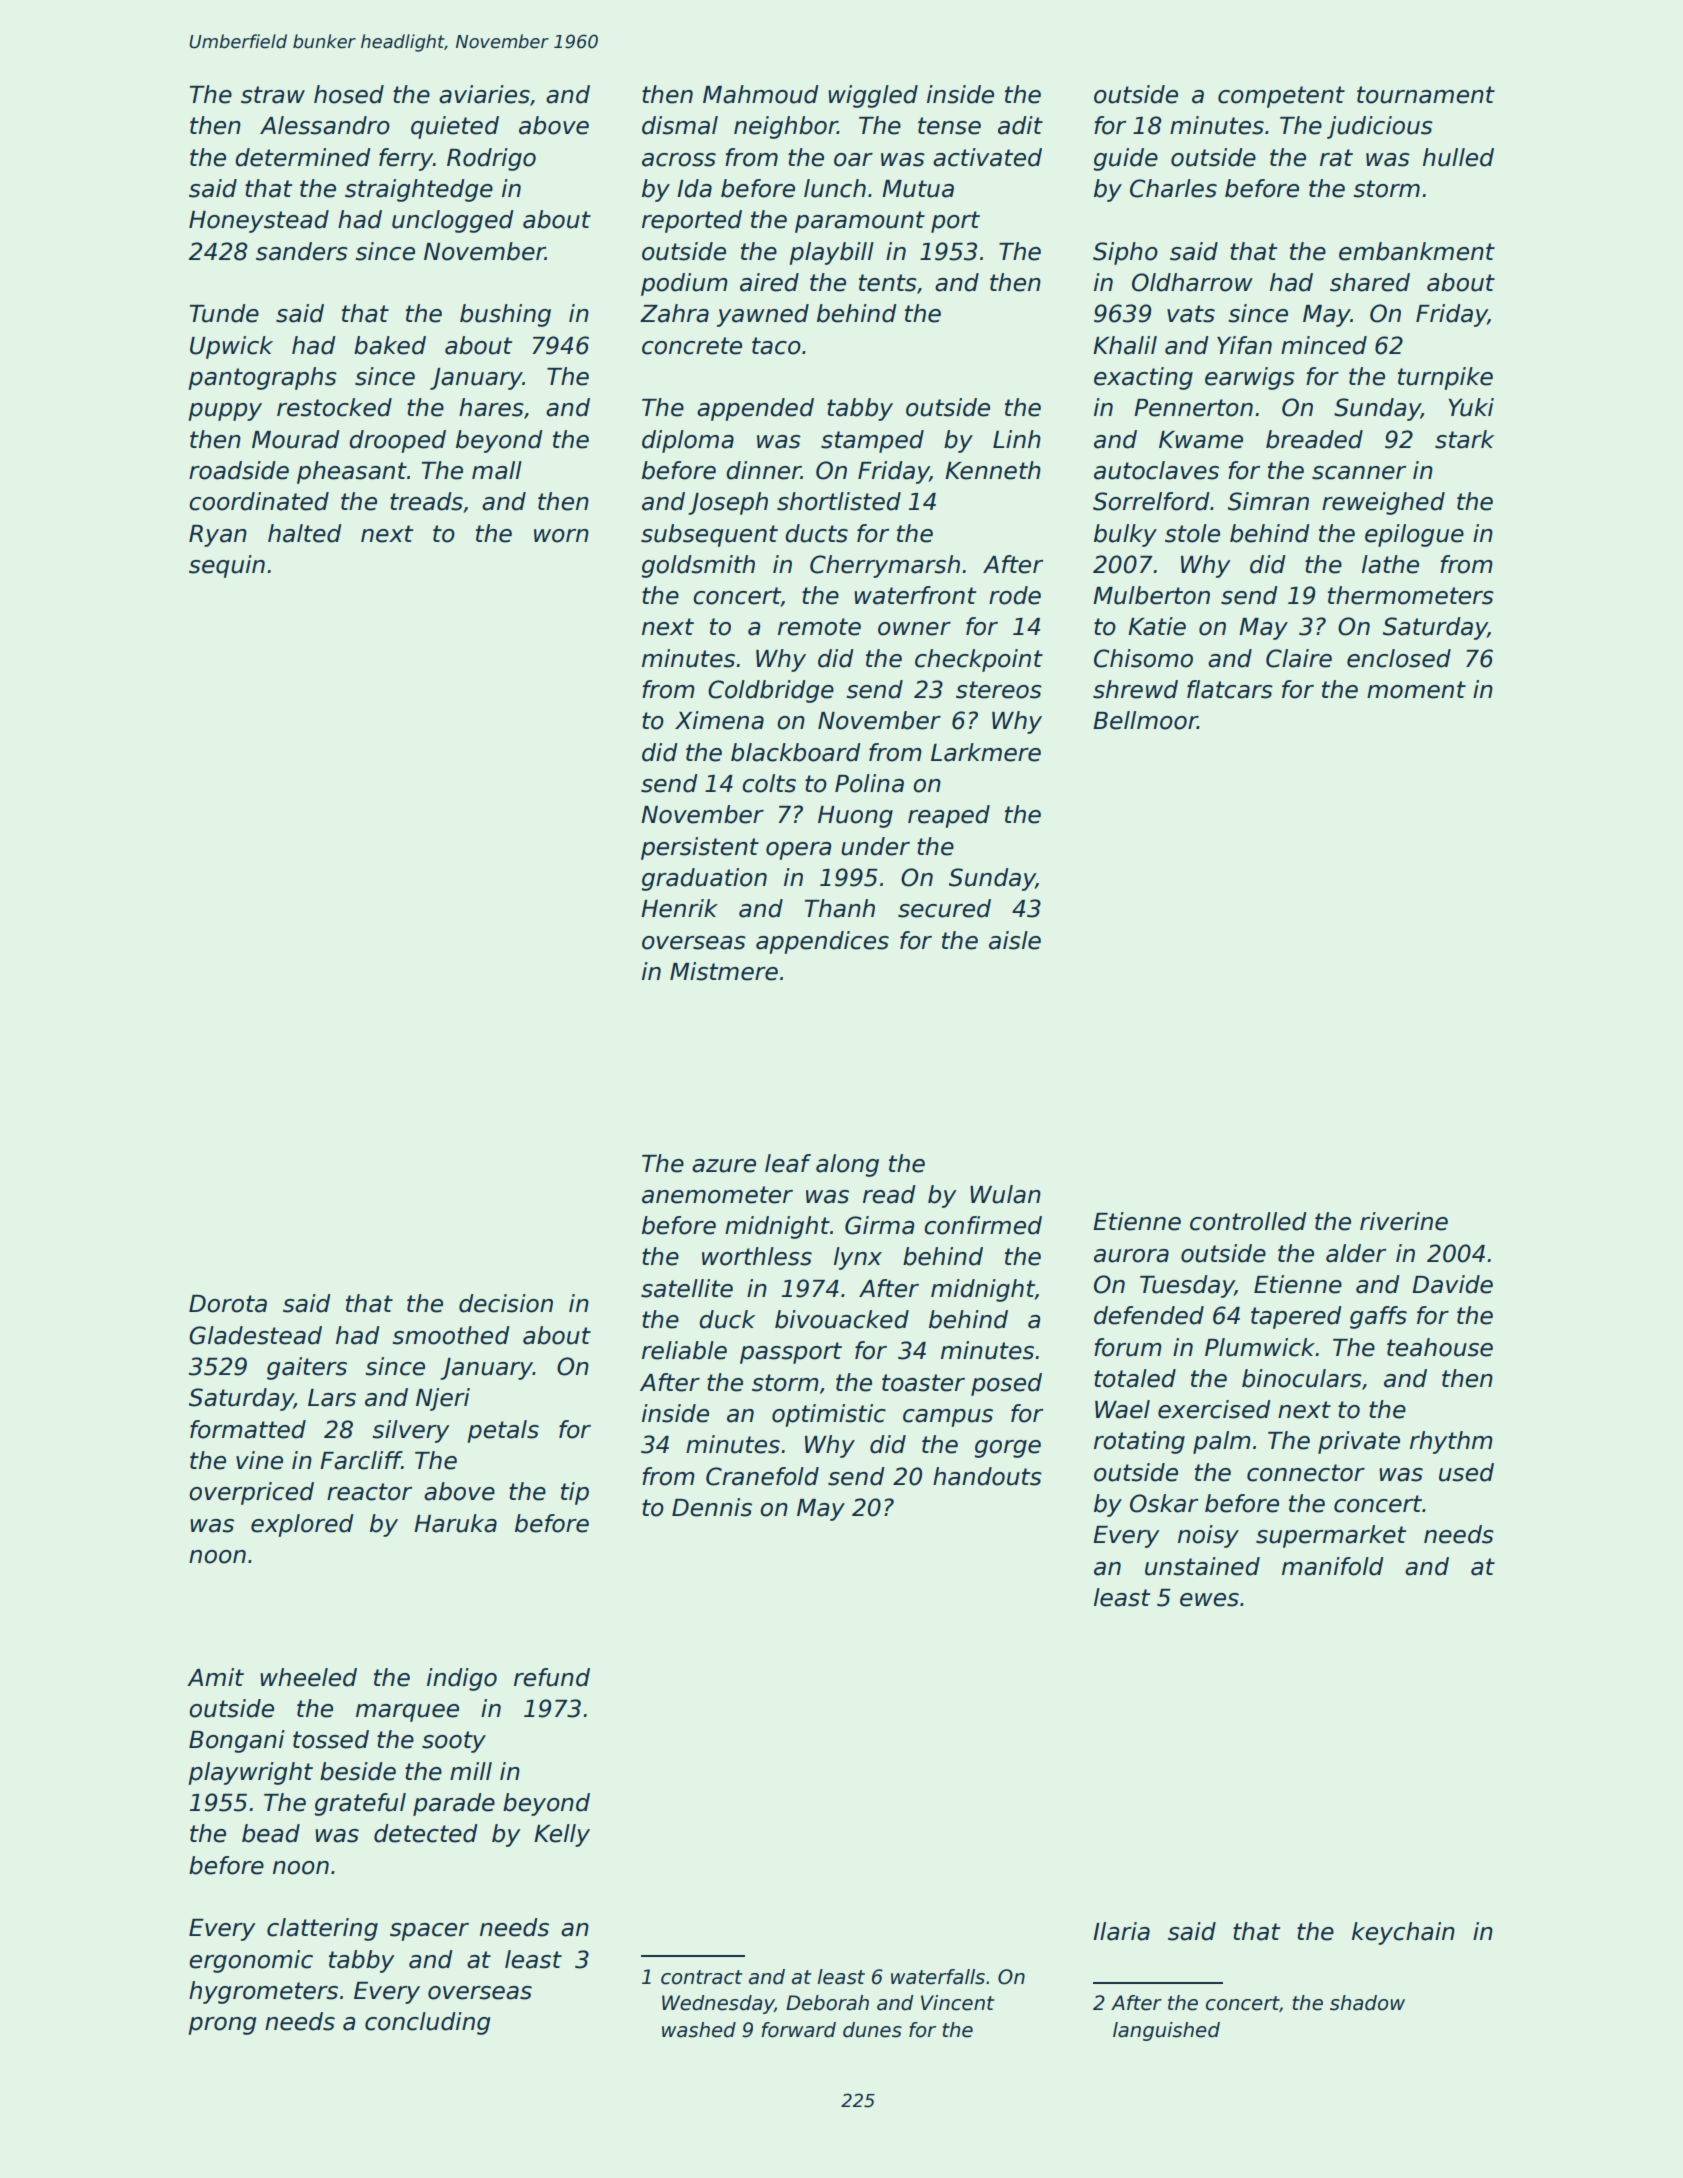 Image resolution: width=1683 pixels, height=2178 pixels. I want to click on hosed, so click(349, 94).
